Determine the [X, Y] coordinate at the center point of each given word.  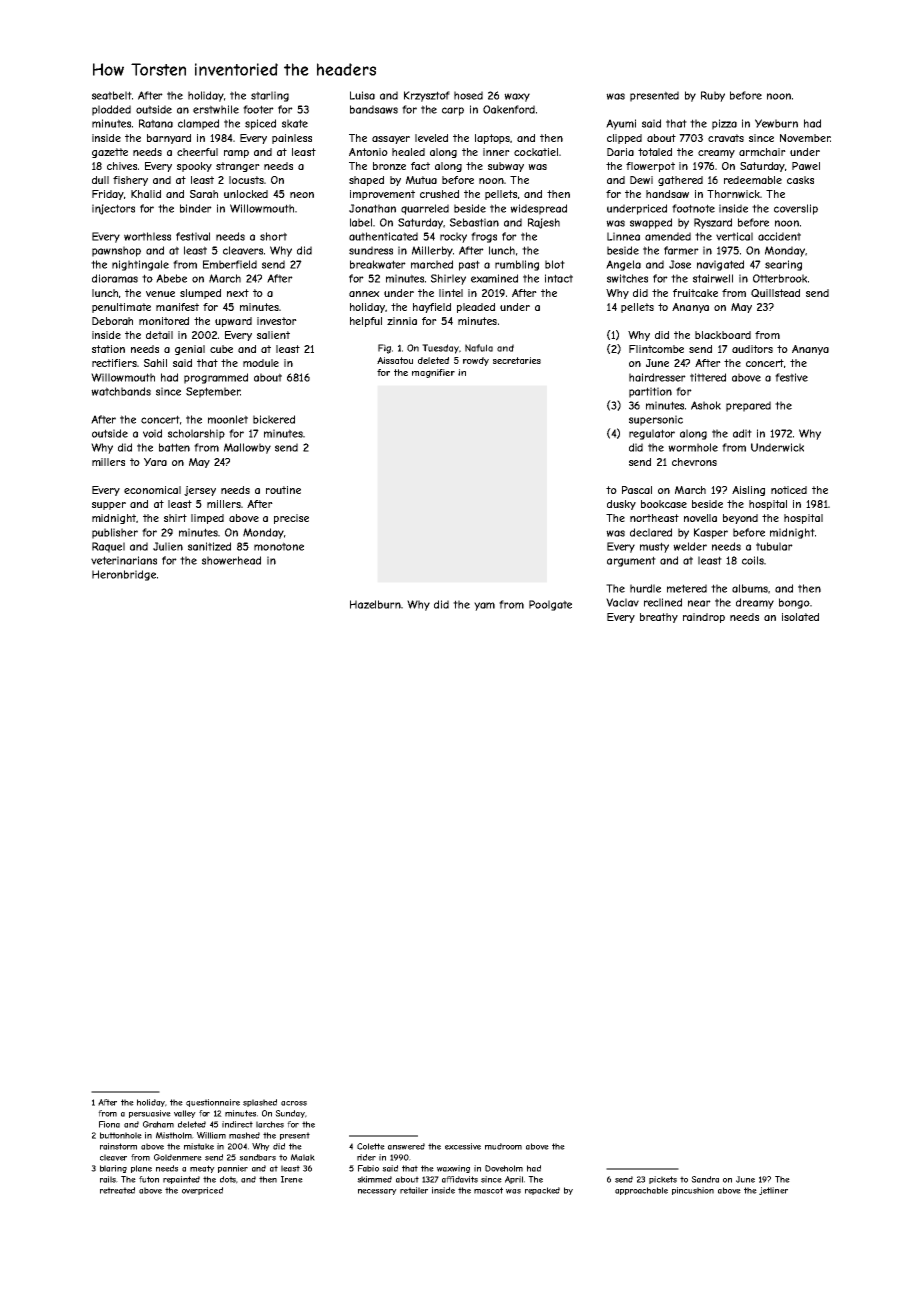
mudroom [503, 1146]
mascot [488, 1190]
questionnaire [213, 1103]
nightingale [140, 265]
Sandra [705, 1179]
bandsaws [374, 109]
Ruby [713, 96]
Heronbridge [124, 575]
